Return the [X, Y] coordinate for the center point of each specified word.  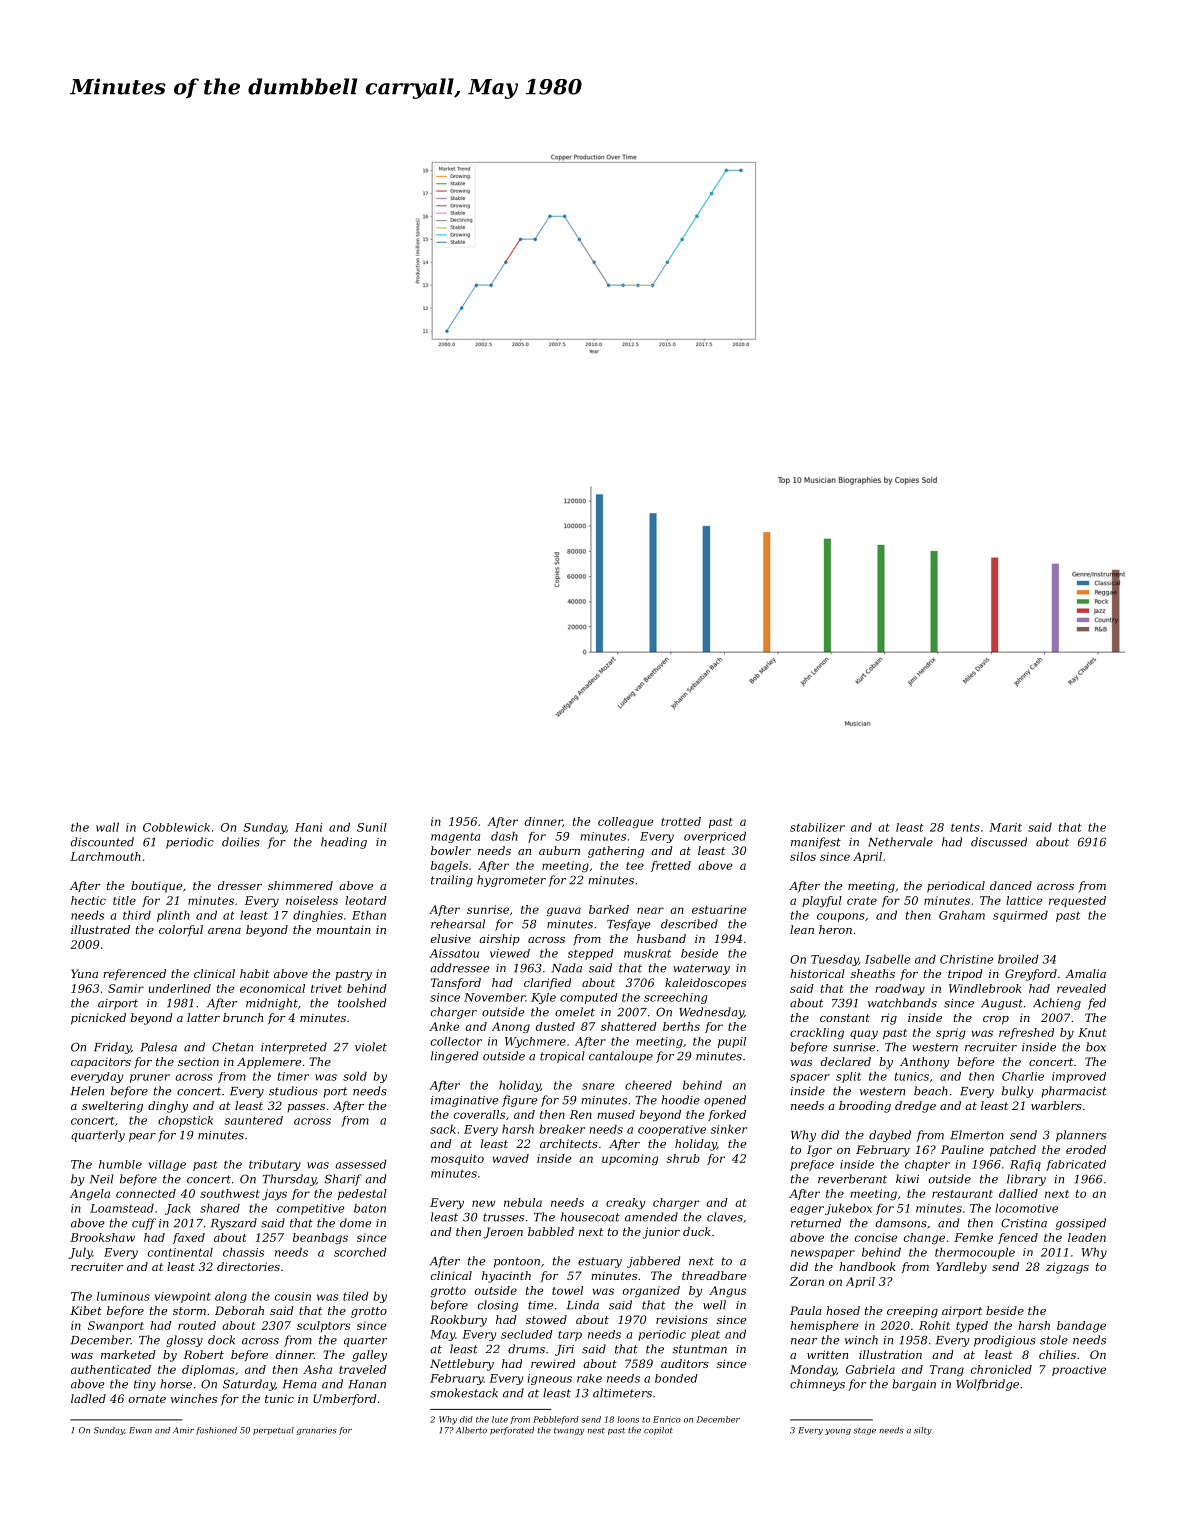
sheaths [873, 973]
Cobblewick [176, 827]
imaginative [465, 1101]
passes [306, 1108]
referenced [134, 974]
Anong [511, 1028]
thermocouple [975, 1253]
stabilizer [817, 827]
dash [504, 836]
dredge [915, 1107]
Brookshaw [102, 1237]
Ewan [140, 1430]
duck [697, 1231]
